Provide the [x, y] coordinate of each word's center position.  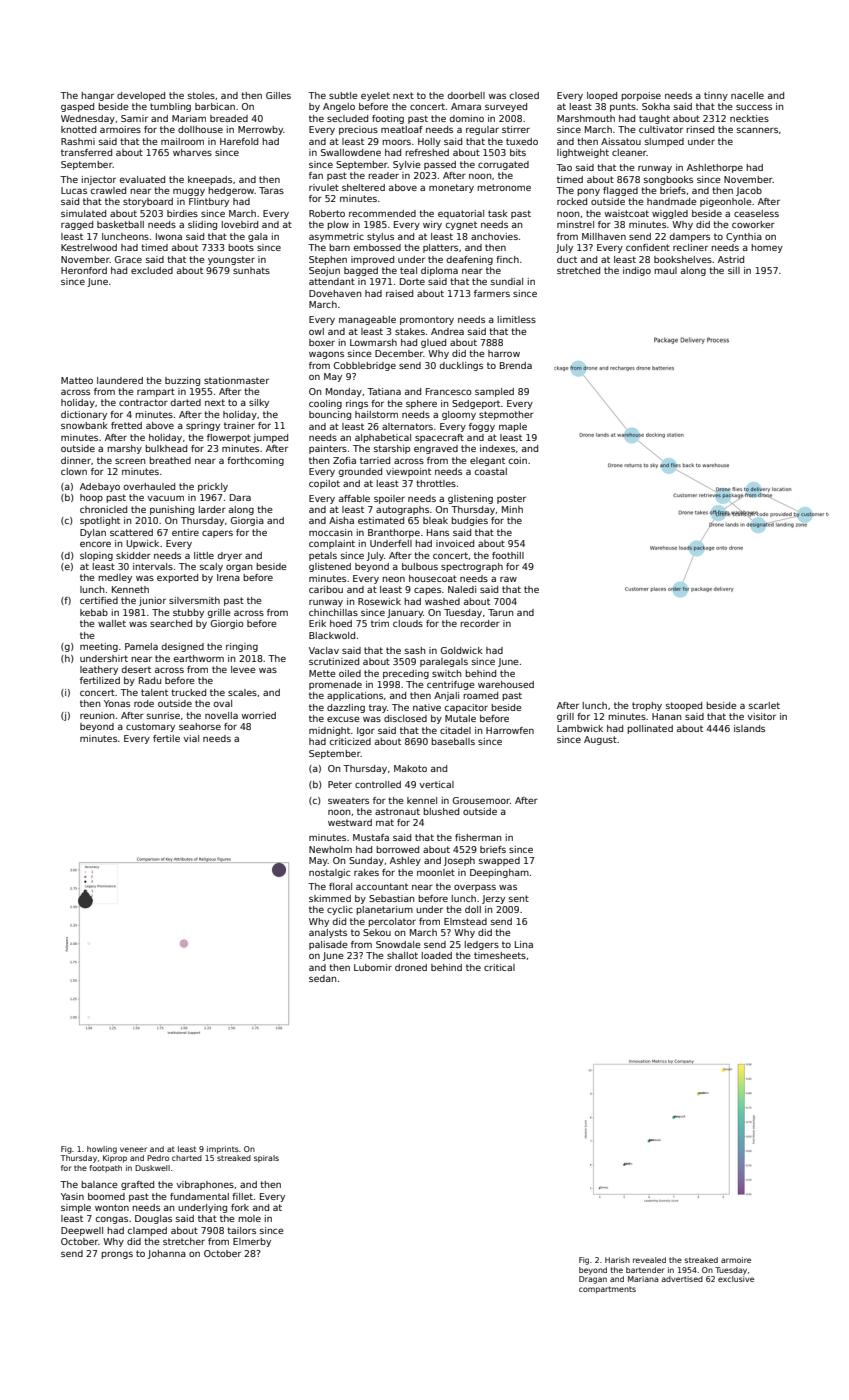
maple [513, 427]
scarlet [764, 705]
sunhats [251, 270]
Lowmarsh [373, 342]
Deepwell [82, 1231]
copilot [324, 484]
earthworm [199, 658]
